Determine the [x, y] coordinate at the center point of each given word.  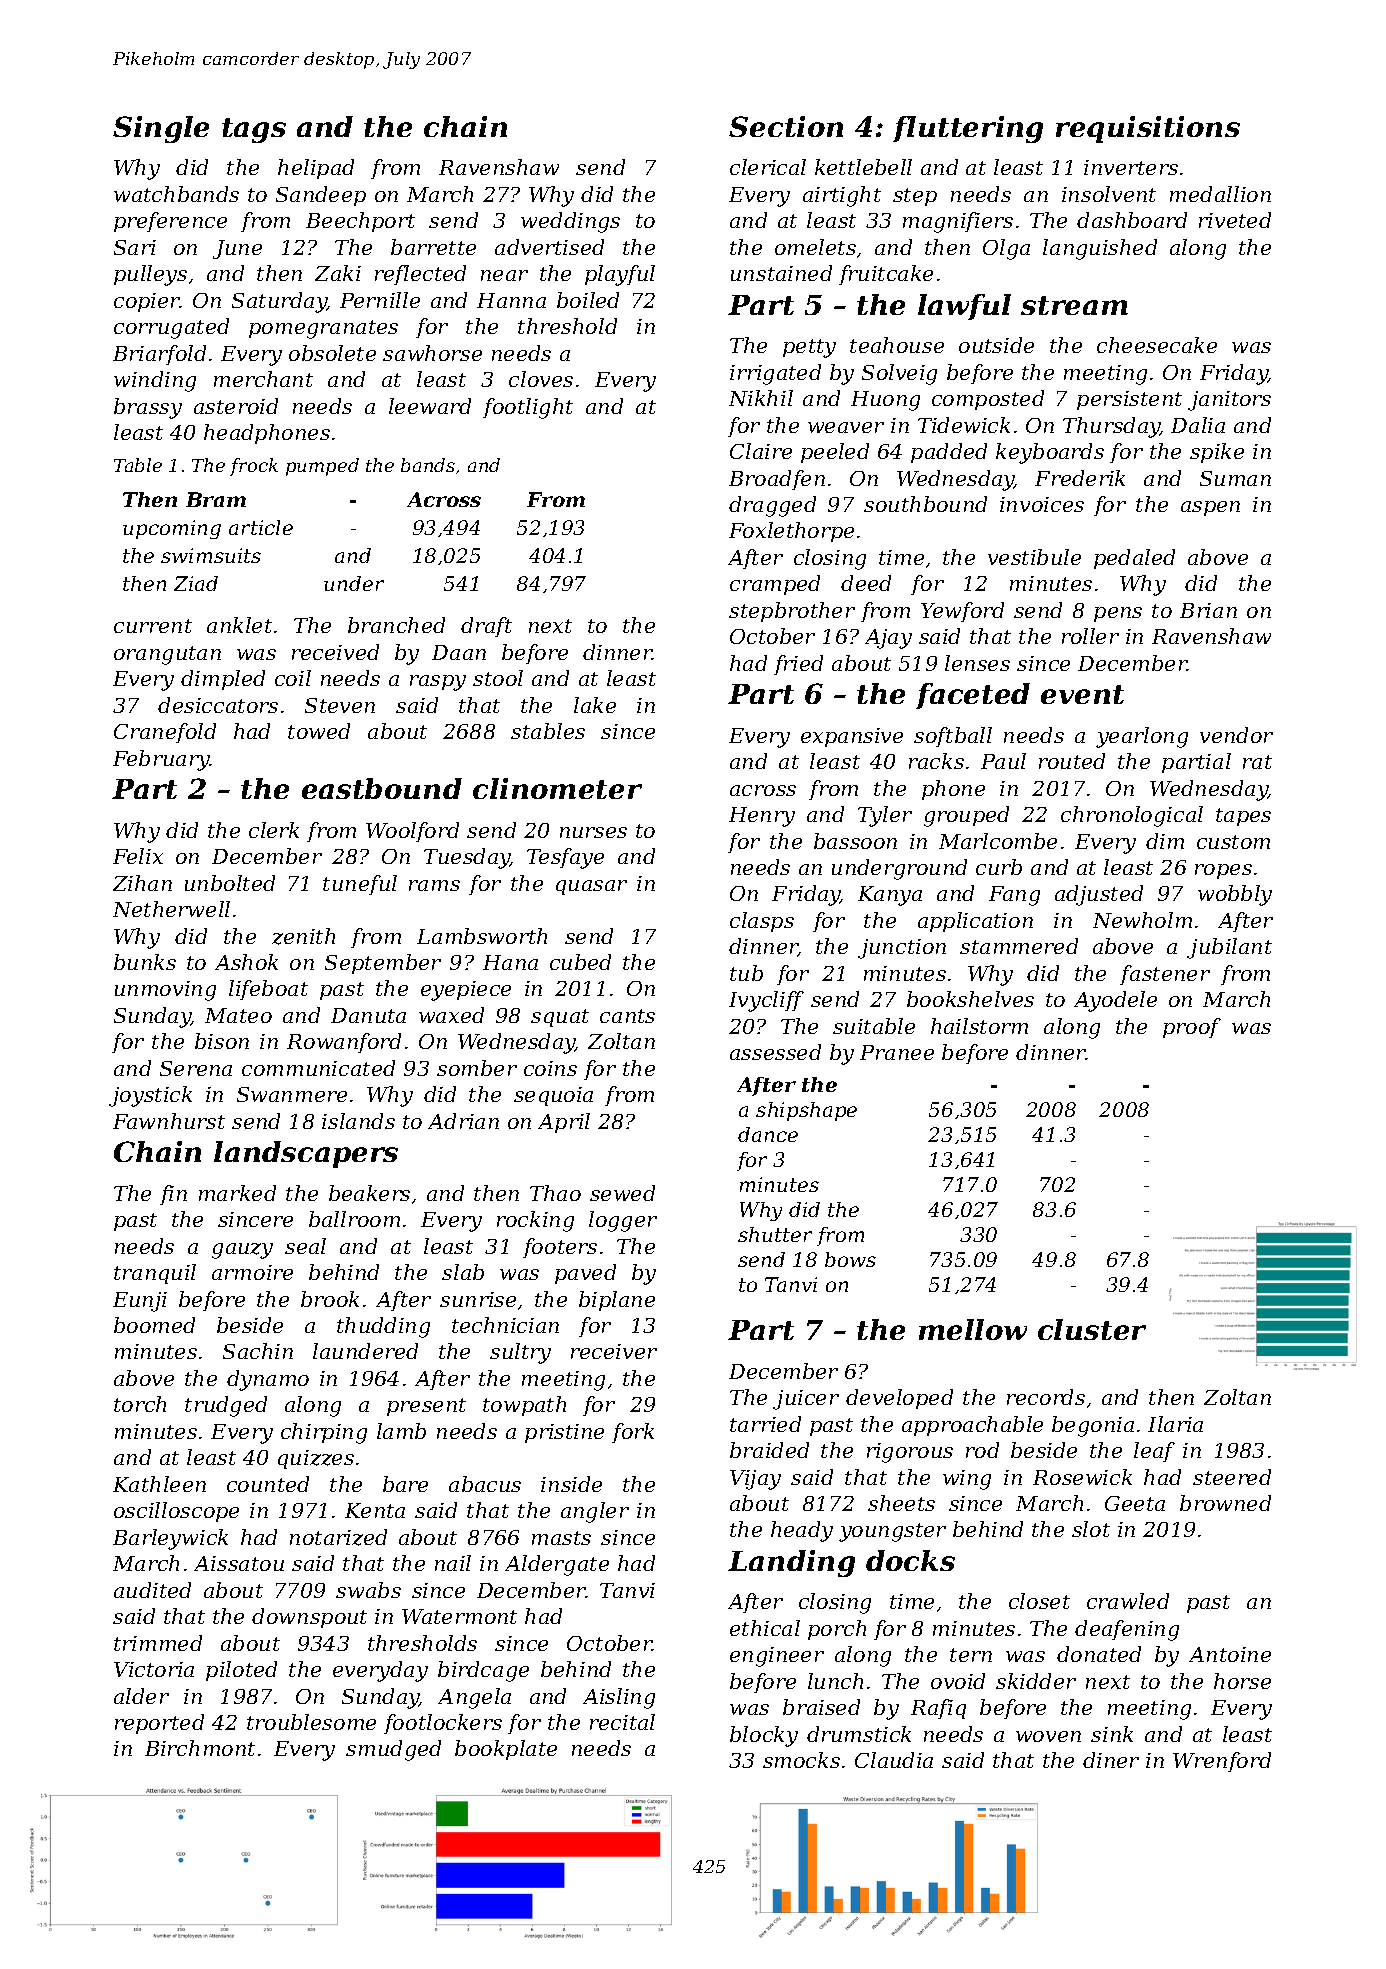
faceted [973, 696]
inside [571, 1484]
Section [786, 126]
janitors [1229, 401]
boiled [588, 300]
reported [159, 1724]
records [1046, 1397]
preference [170, 222]
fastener [1165, 975]
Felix [138, 856]
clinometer [557, 788]
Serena [196, 1068]
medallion [1220, 194]
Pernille [380, 300]
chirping [324, 1433]
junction [902, 949]
